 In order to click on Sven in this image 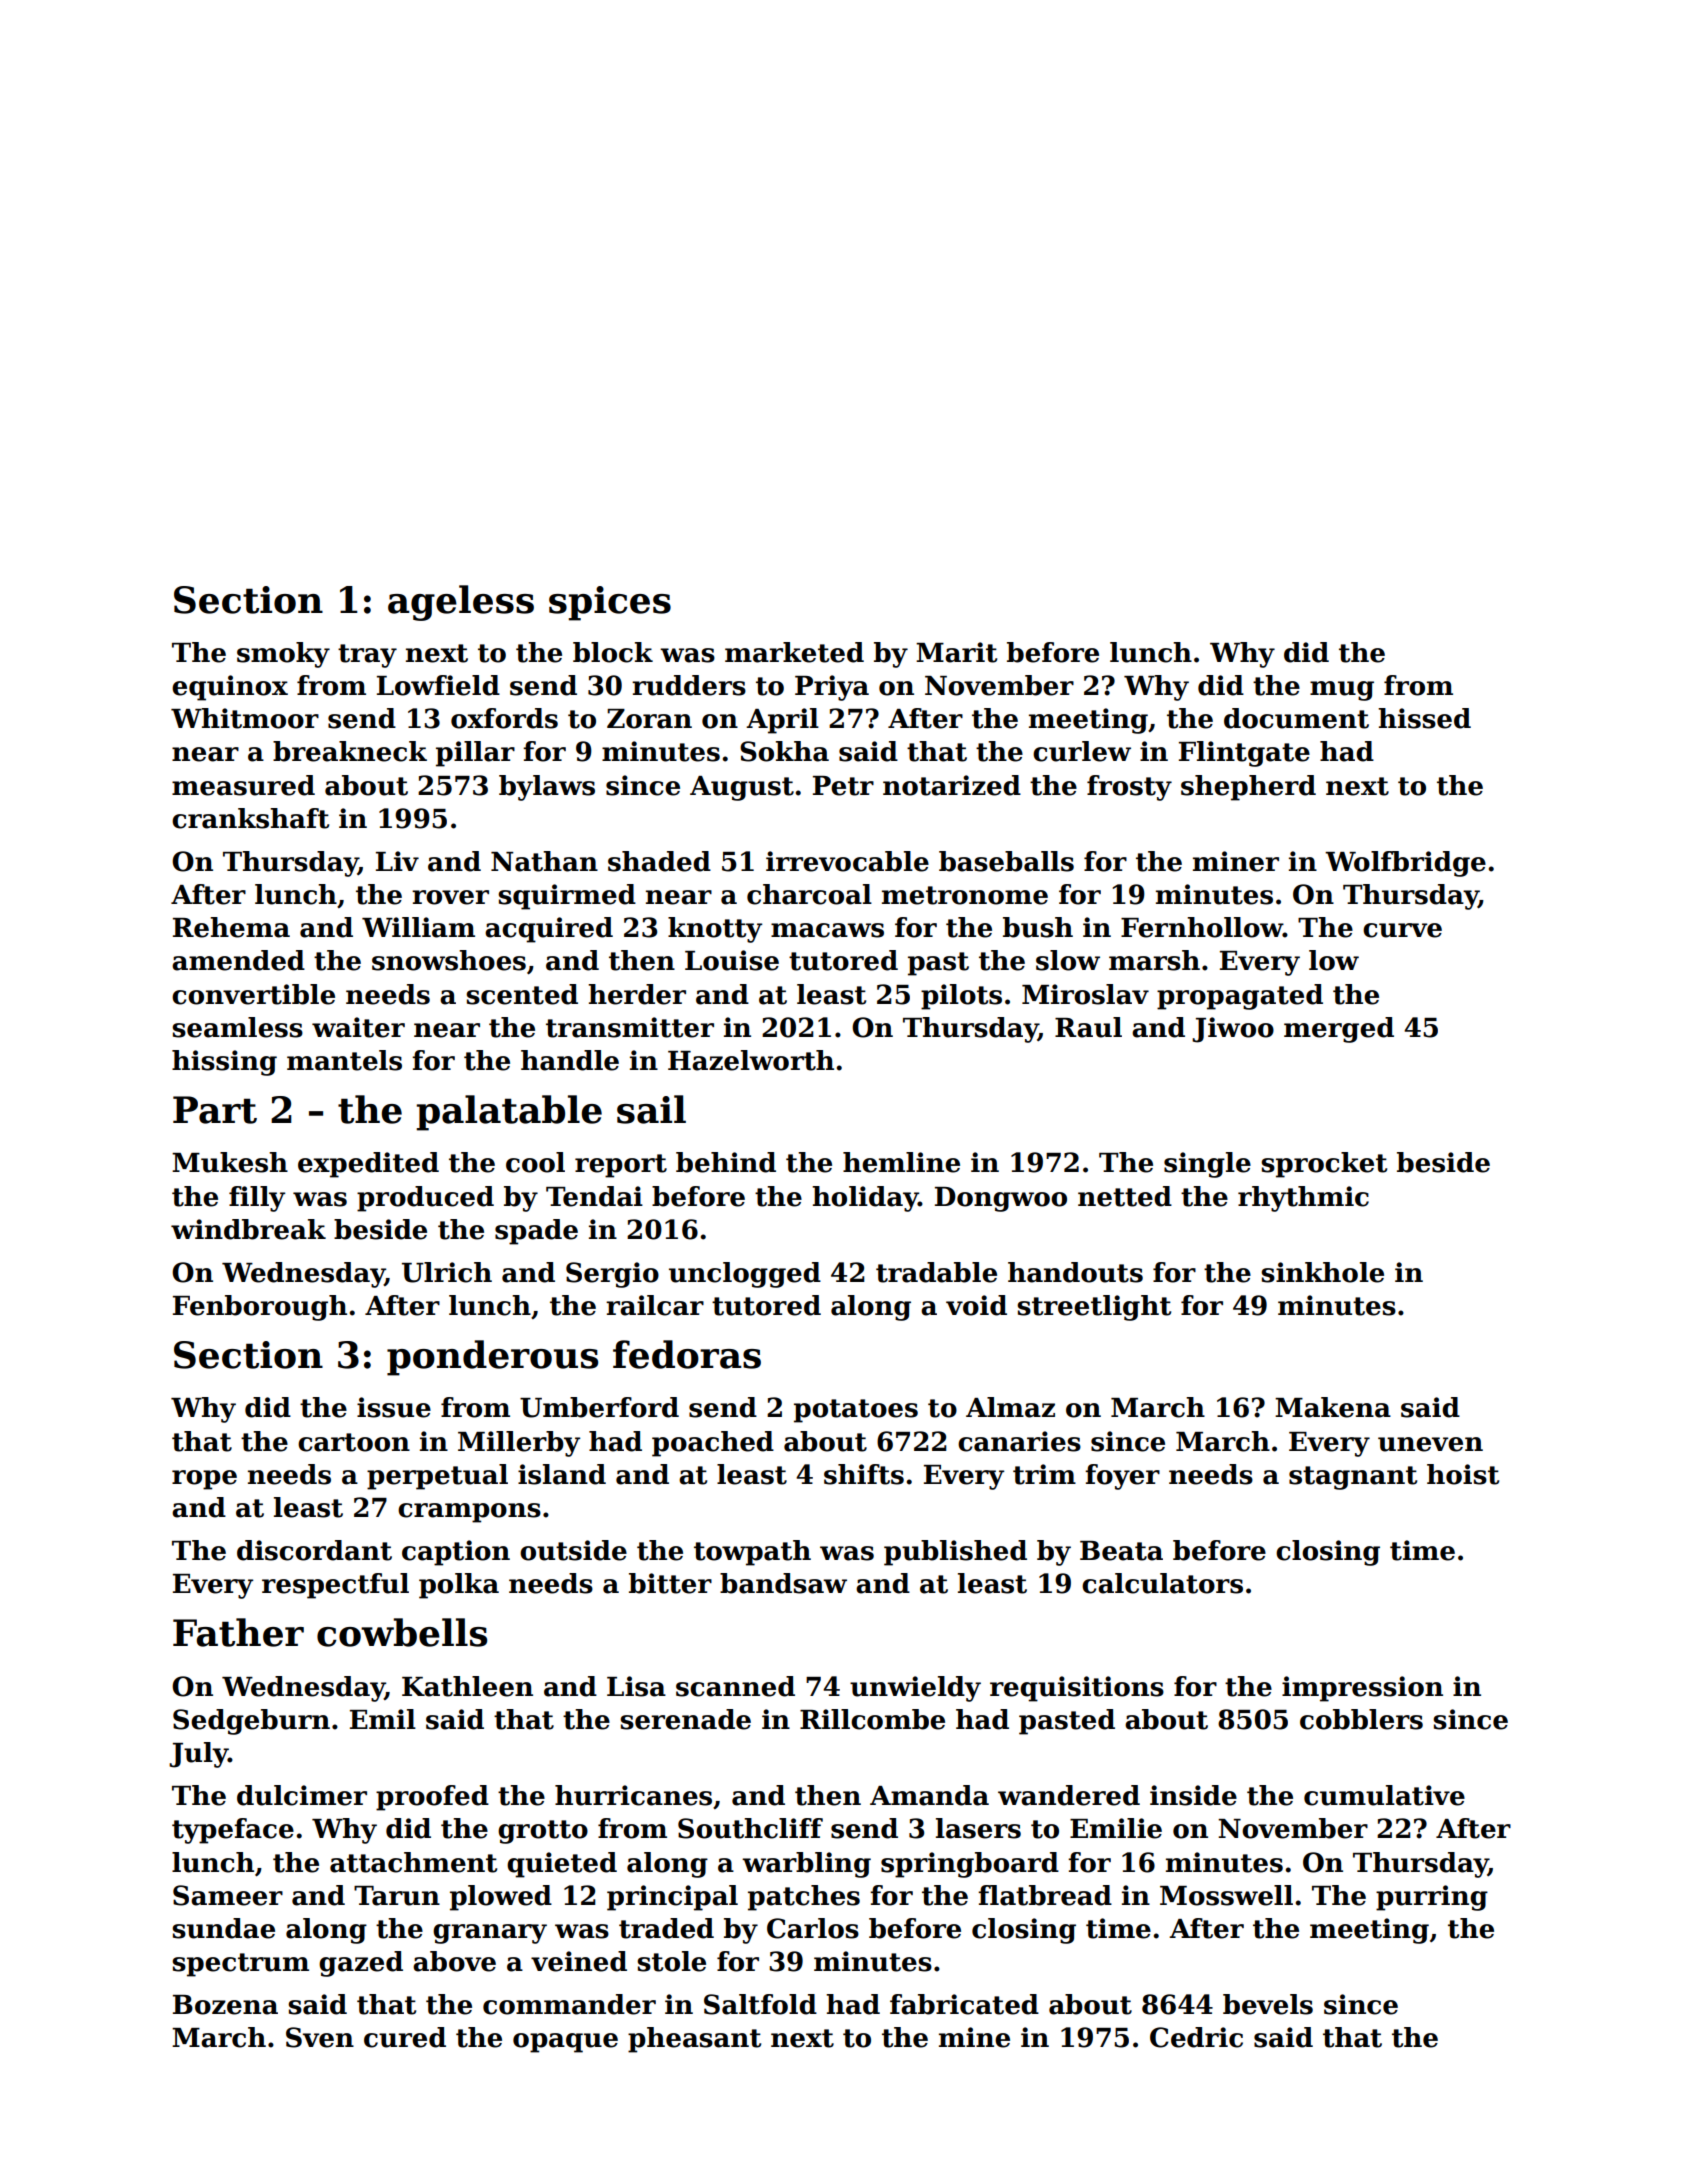, I will do `click(320, 2037)`.
